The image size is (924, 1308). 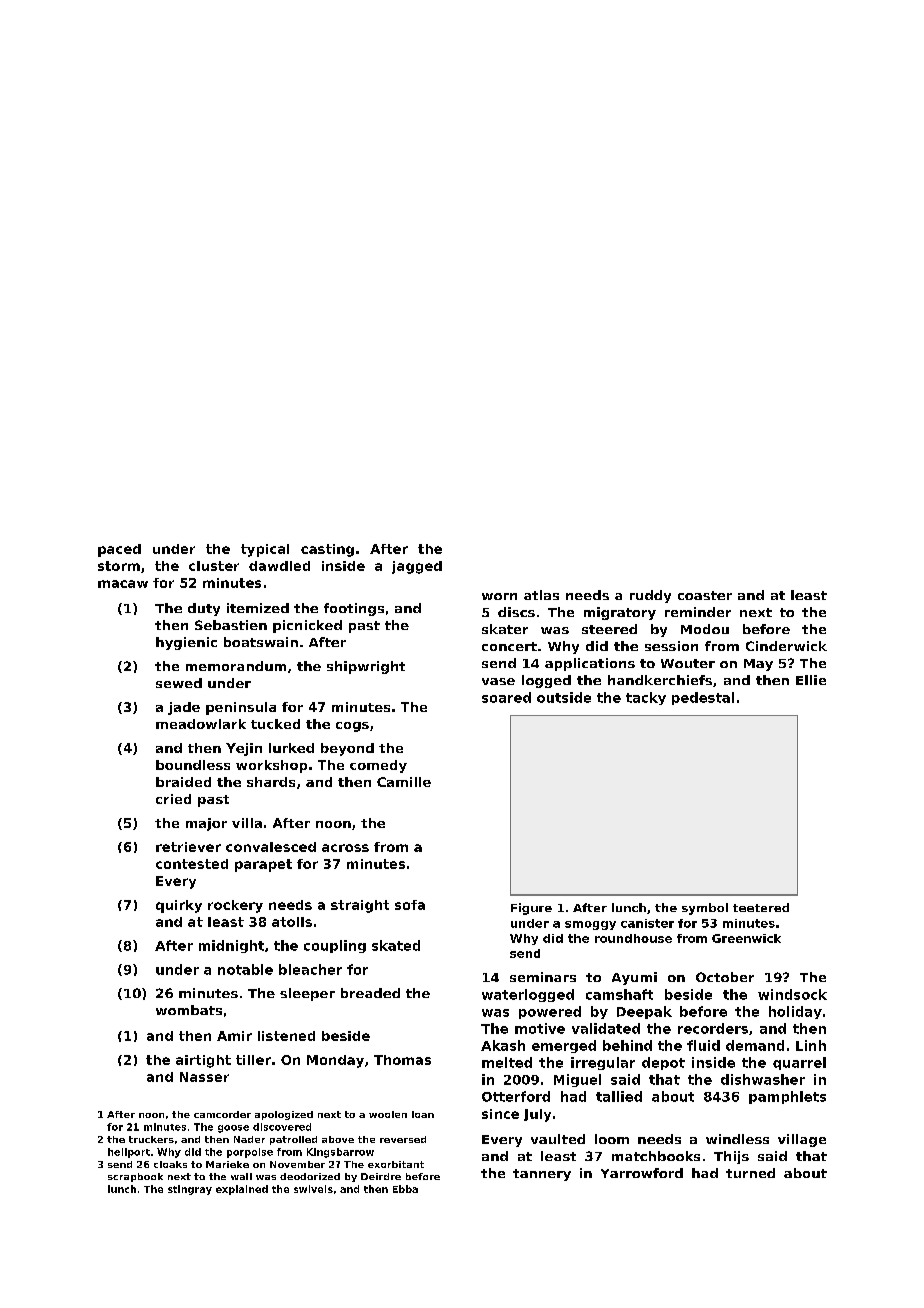 I want to click on Ellie, so click(x=811, y=680).
